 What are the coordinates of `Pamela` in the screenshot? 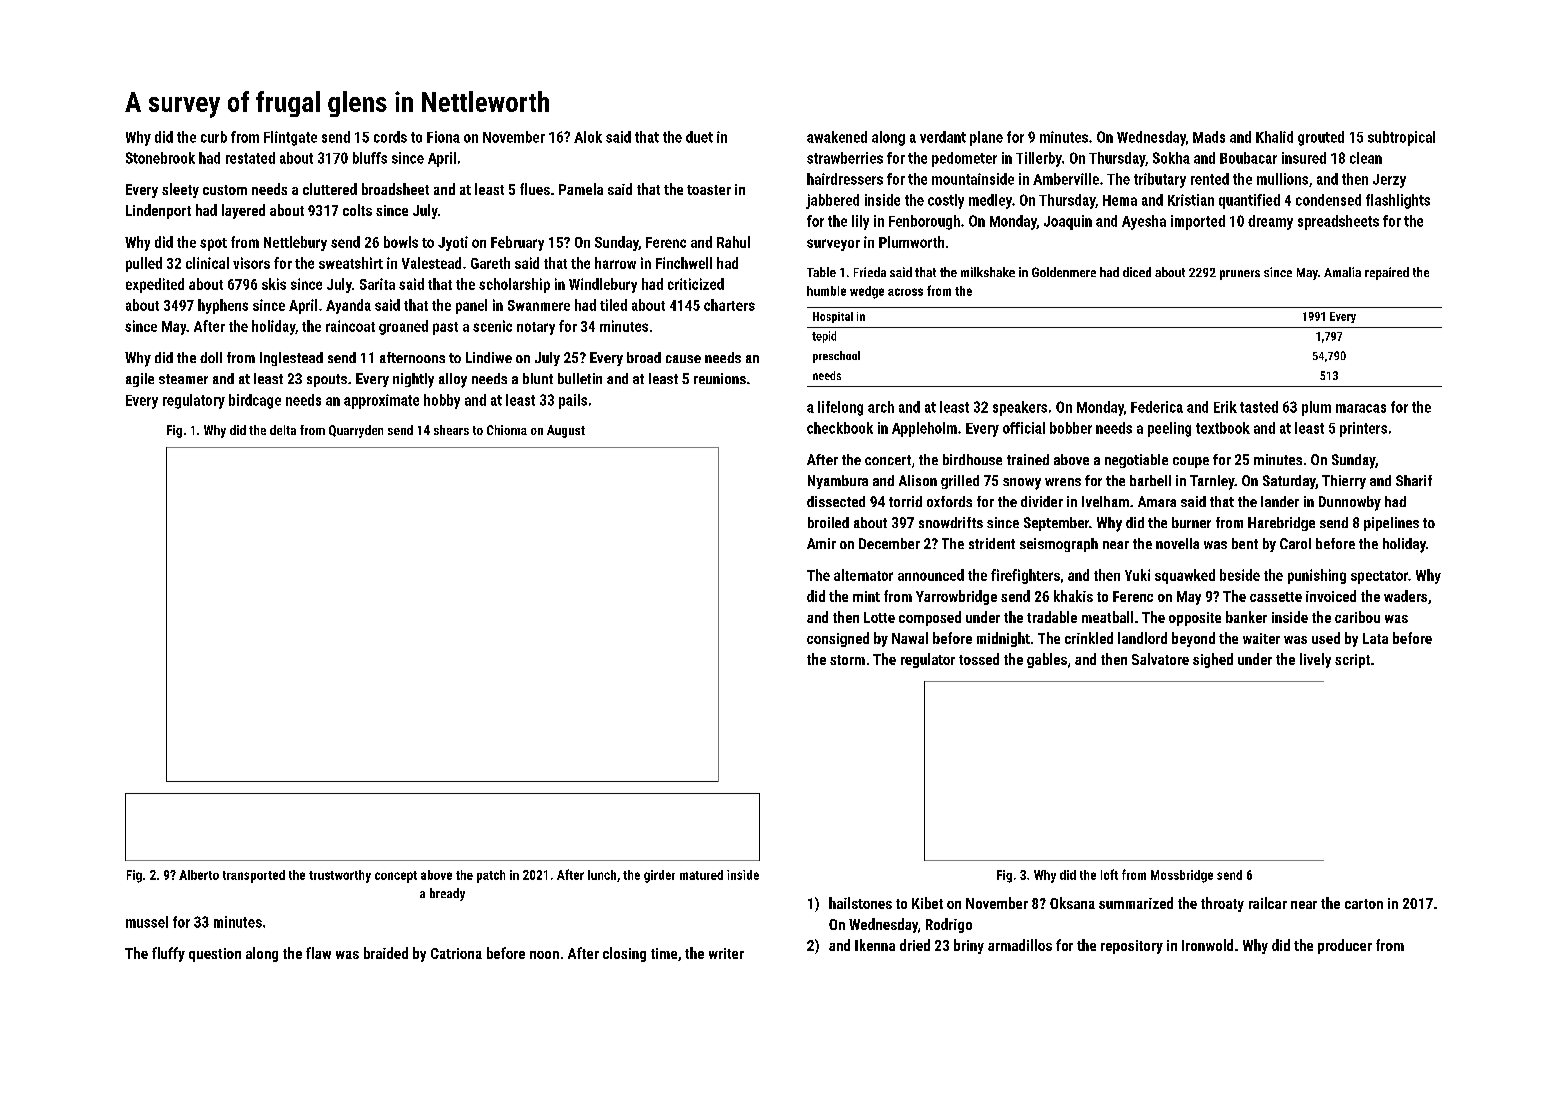 It's located at (581, 189).
